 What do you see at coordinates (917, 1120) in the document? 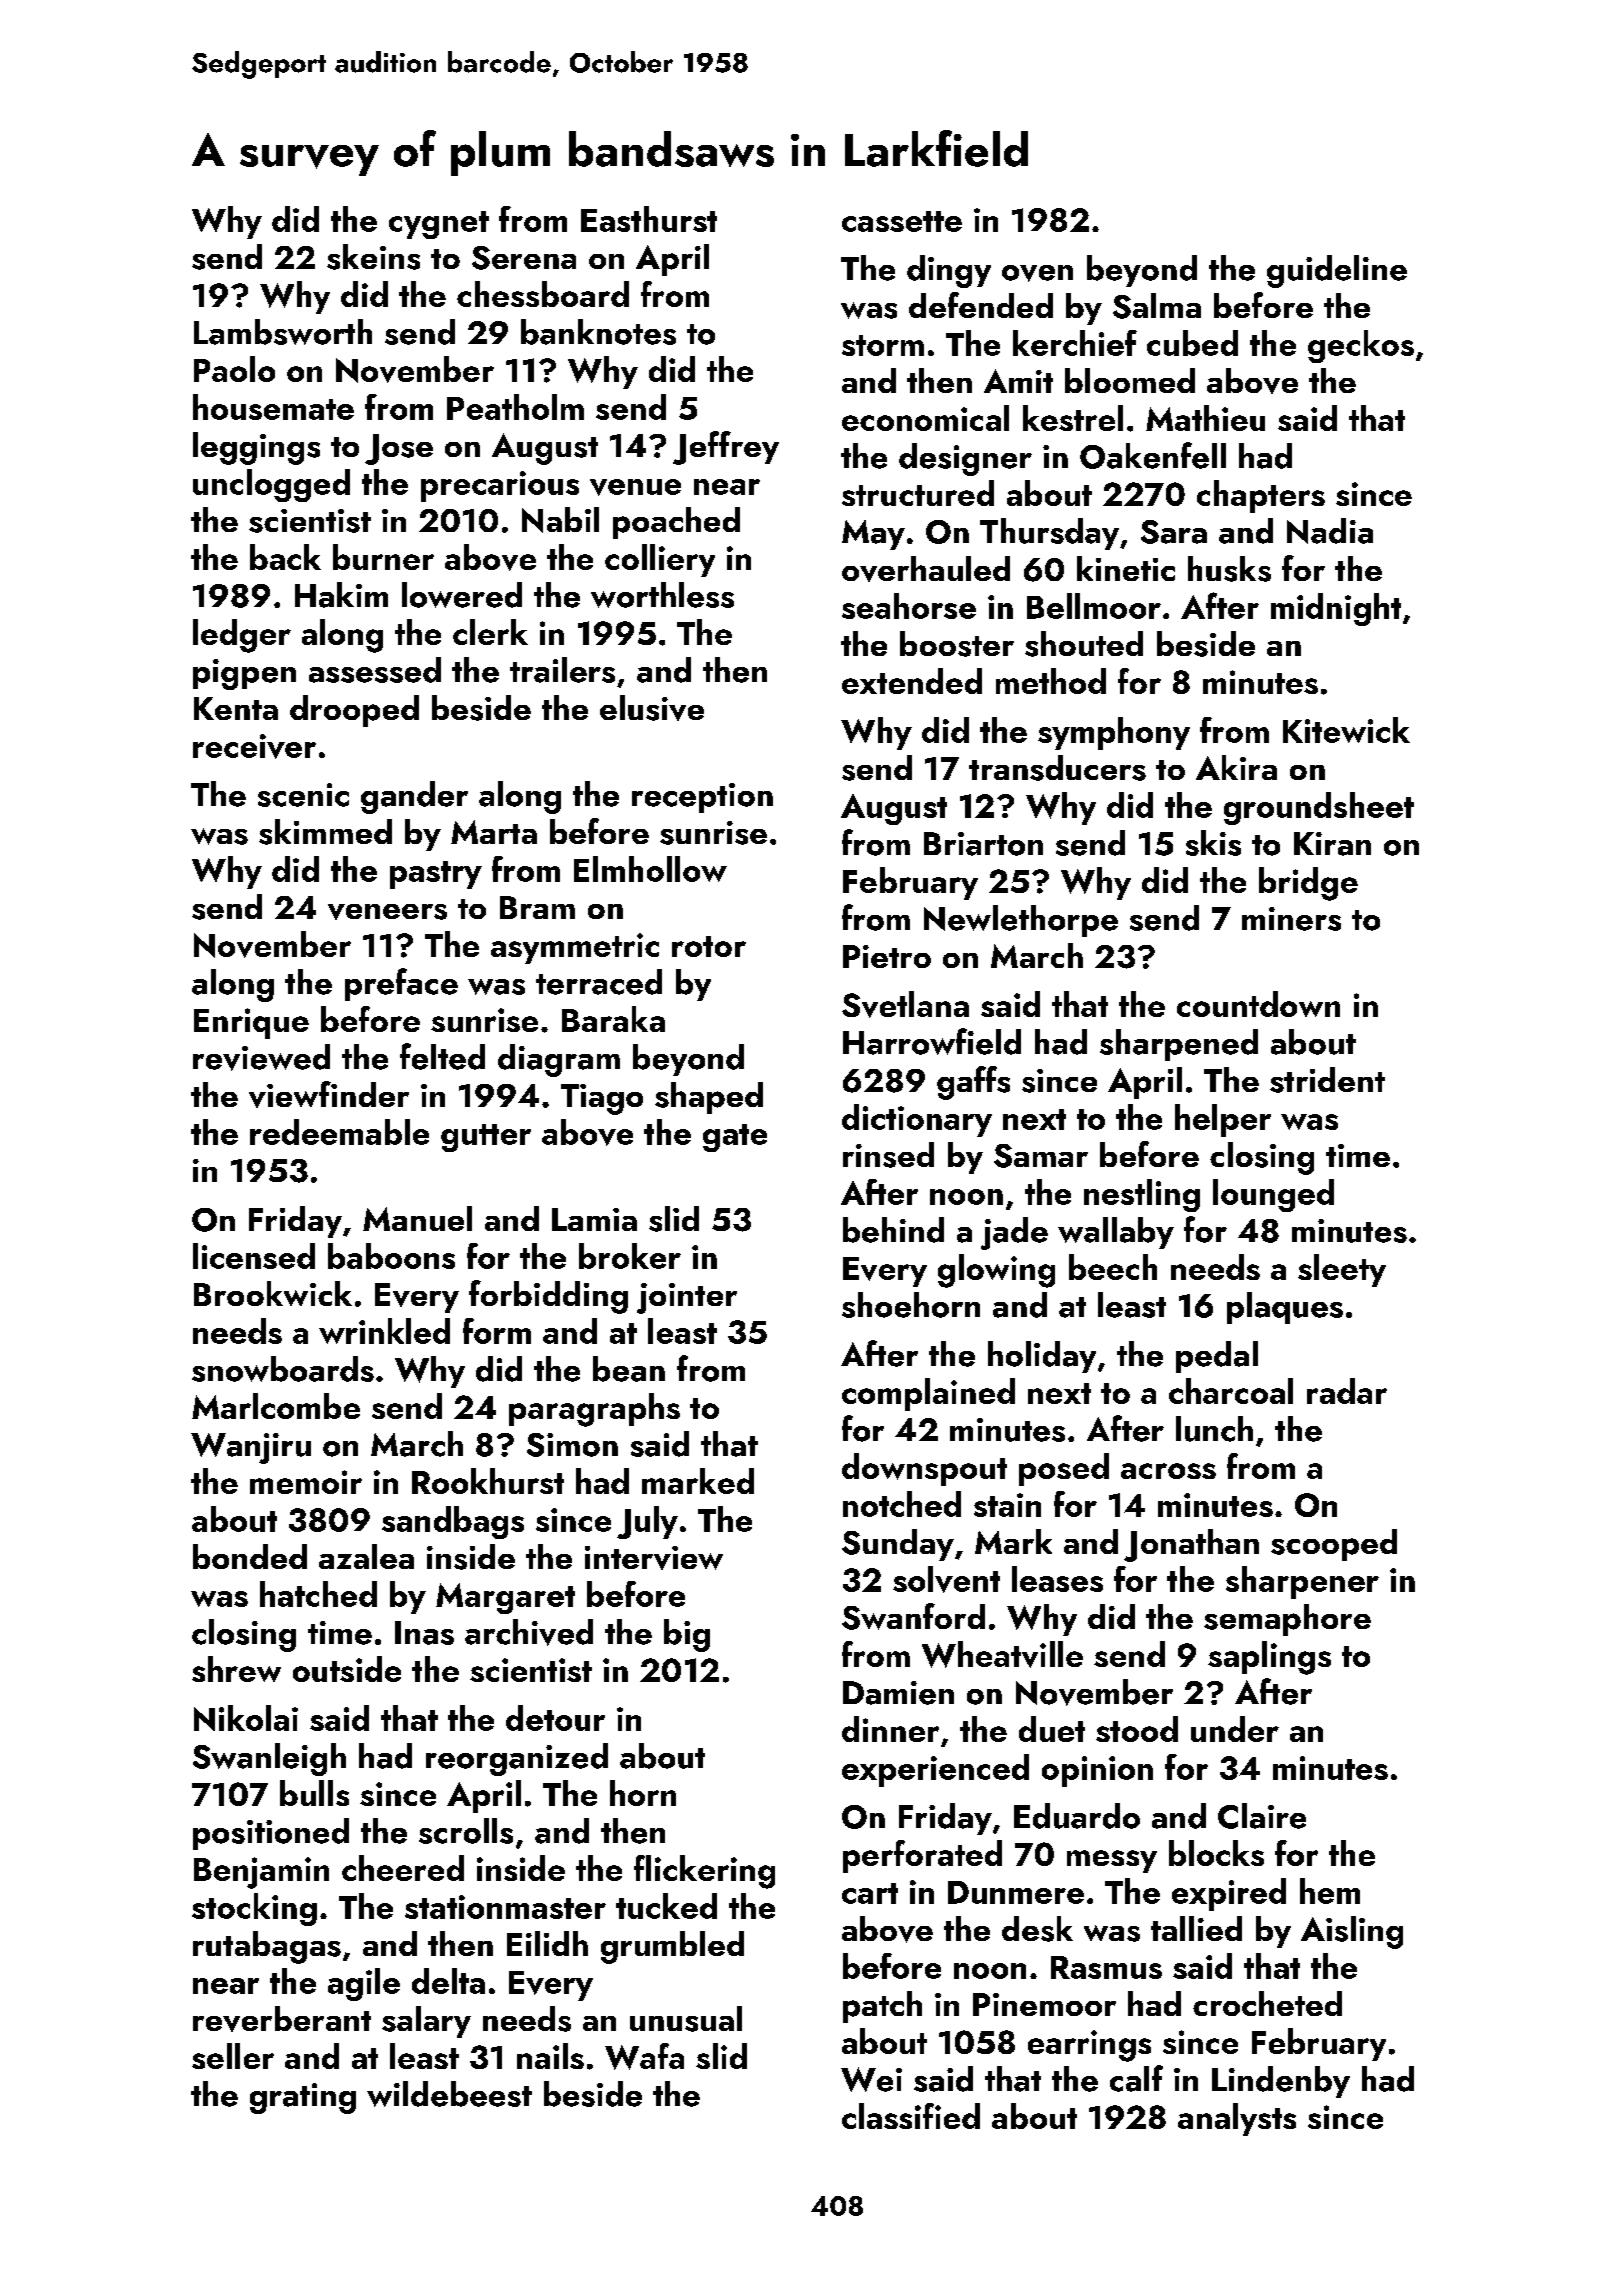
I see `dictionary` at bounding box center [917, 1120].
